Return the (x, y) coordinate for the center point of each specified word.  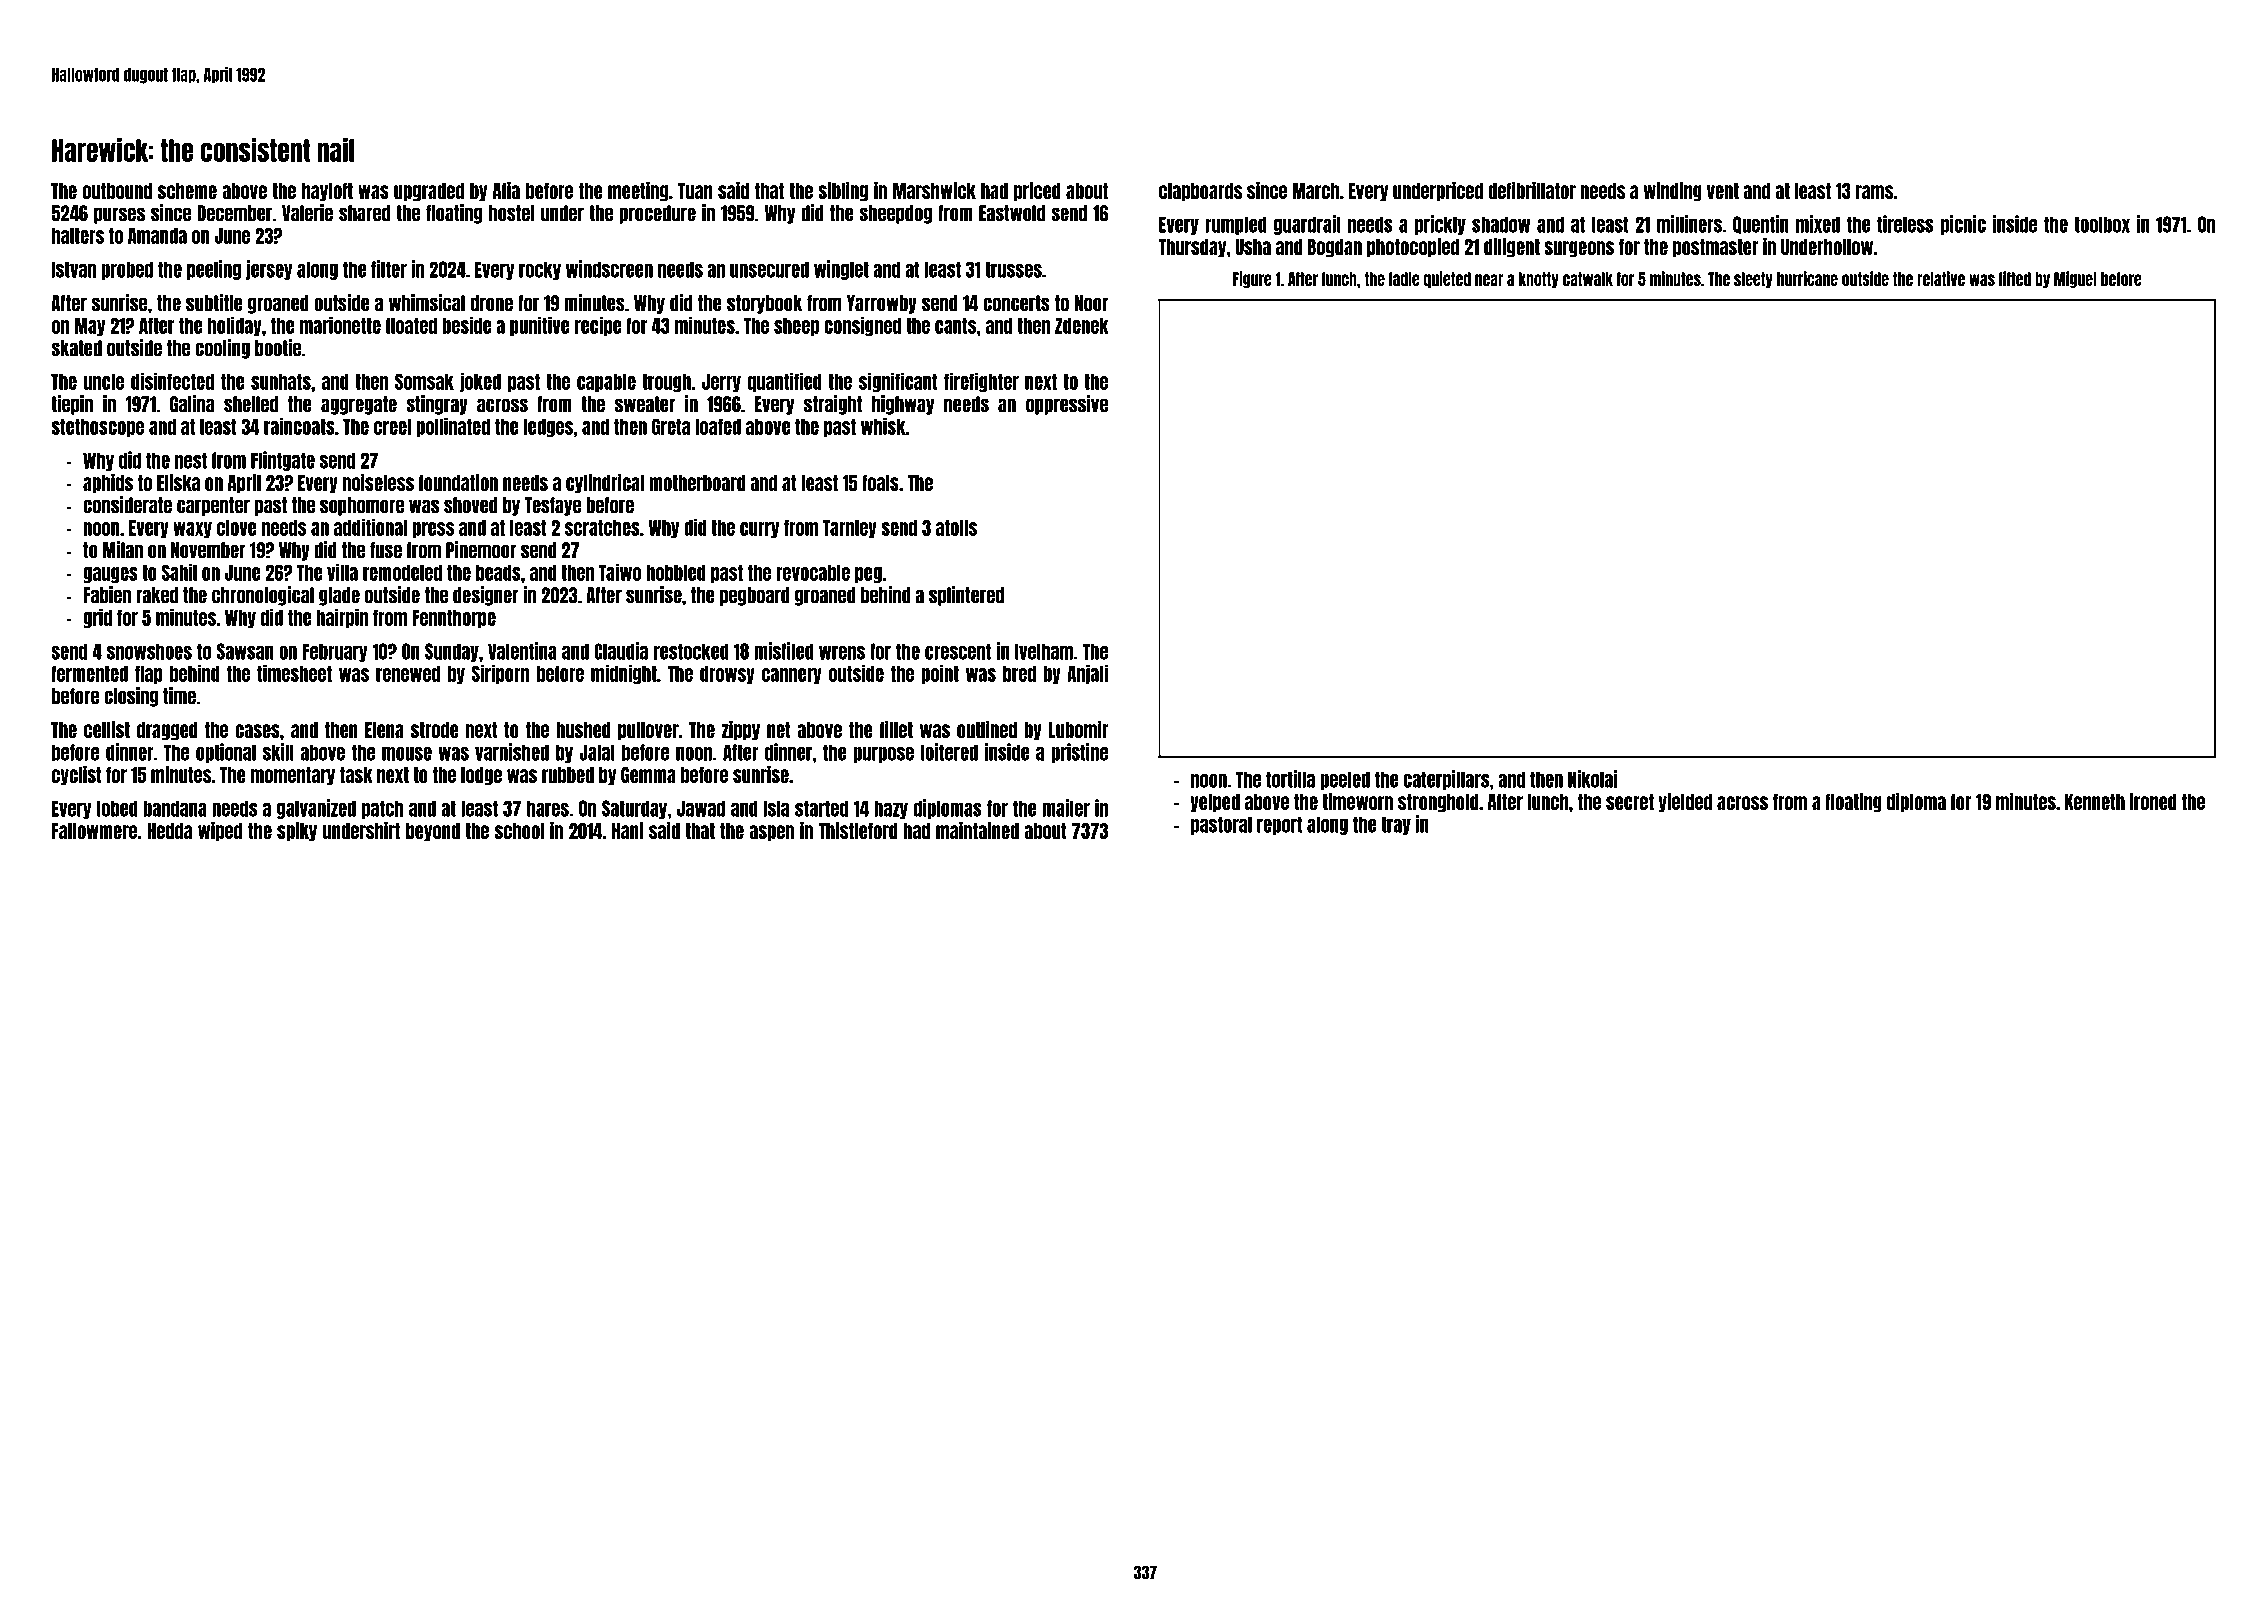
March (1315, 191)
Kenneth (2095, 802)
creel (392, 427)
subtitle (214, 303)
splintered (966, 596)
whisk (883, 426)
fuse (386, 550)
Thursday (1192, 248)
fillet (896, 729)
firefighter (981, 382)
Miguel (2075, 279)
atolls (956, 528)
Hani (627, 830)
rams (1874, 192)
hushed (583, 730)
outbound (117, 191)
